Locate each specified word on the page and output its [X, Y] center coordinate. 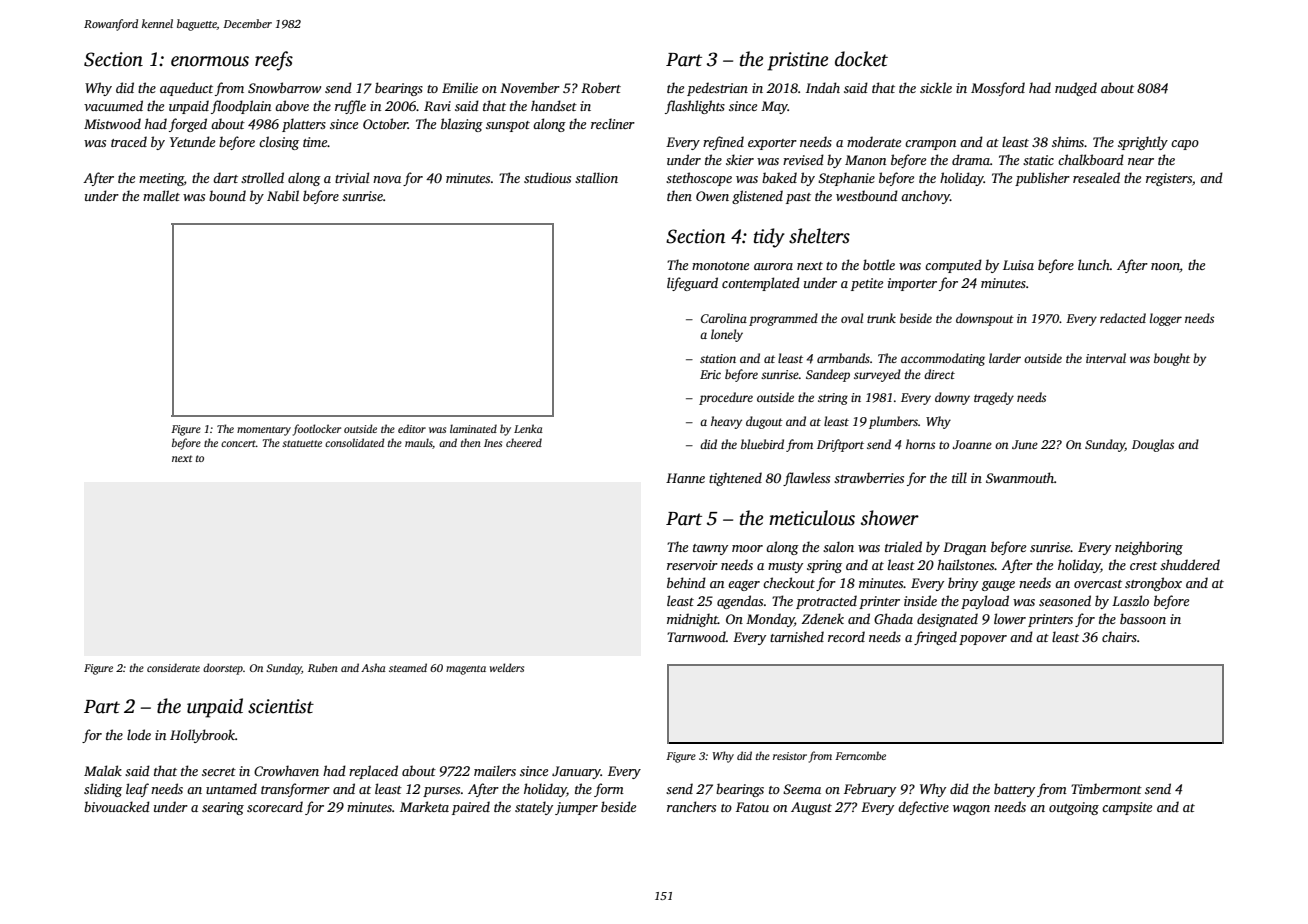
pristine [797, 61]
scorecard [275, 806]
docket [861, 59]
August [811, 808]
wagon [971, 810]
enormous [210, 61]
